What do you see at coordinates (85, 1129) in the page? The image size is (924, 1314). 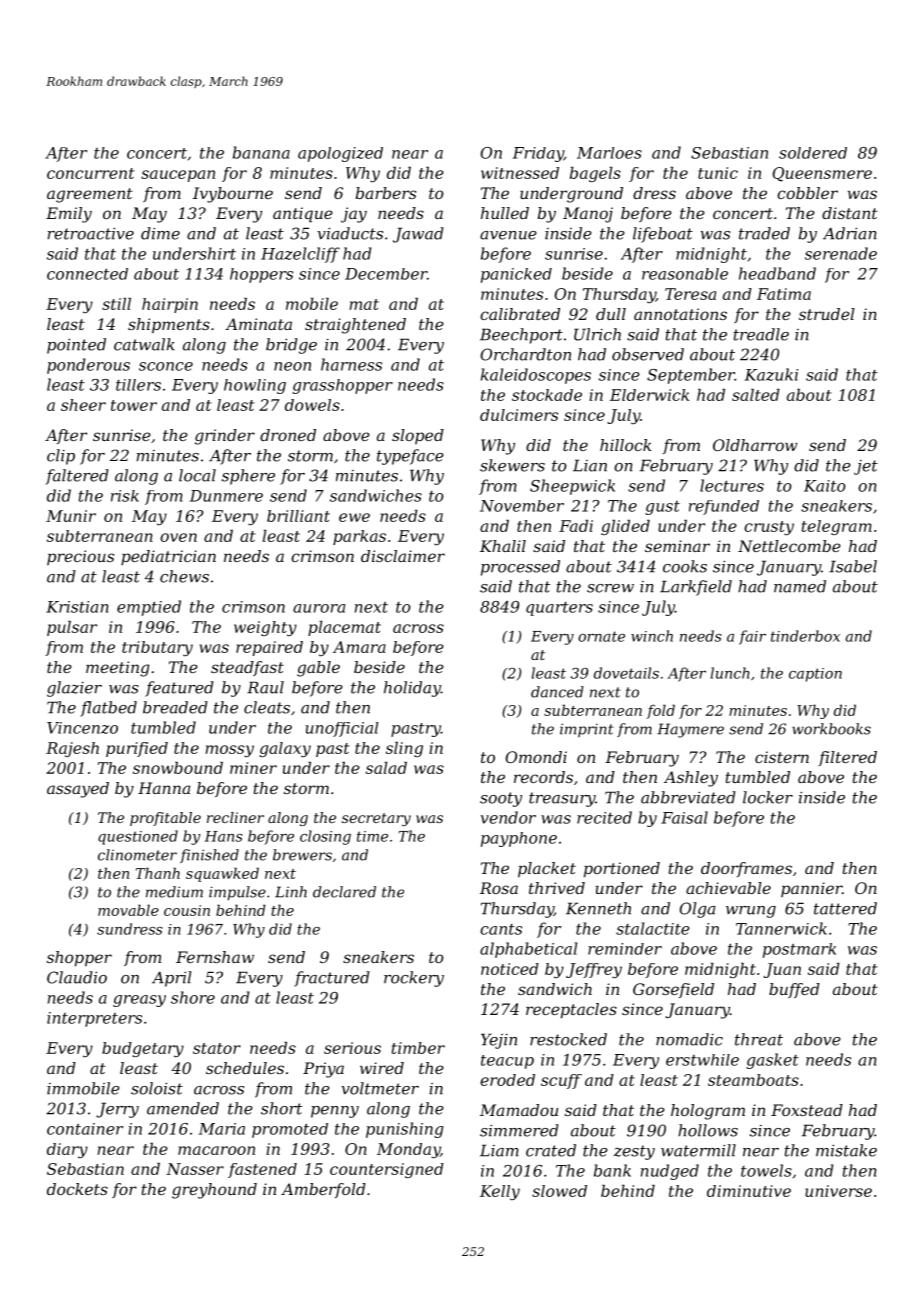 I see `container` at bounding box center [85, 1129].
